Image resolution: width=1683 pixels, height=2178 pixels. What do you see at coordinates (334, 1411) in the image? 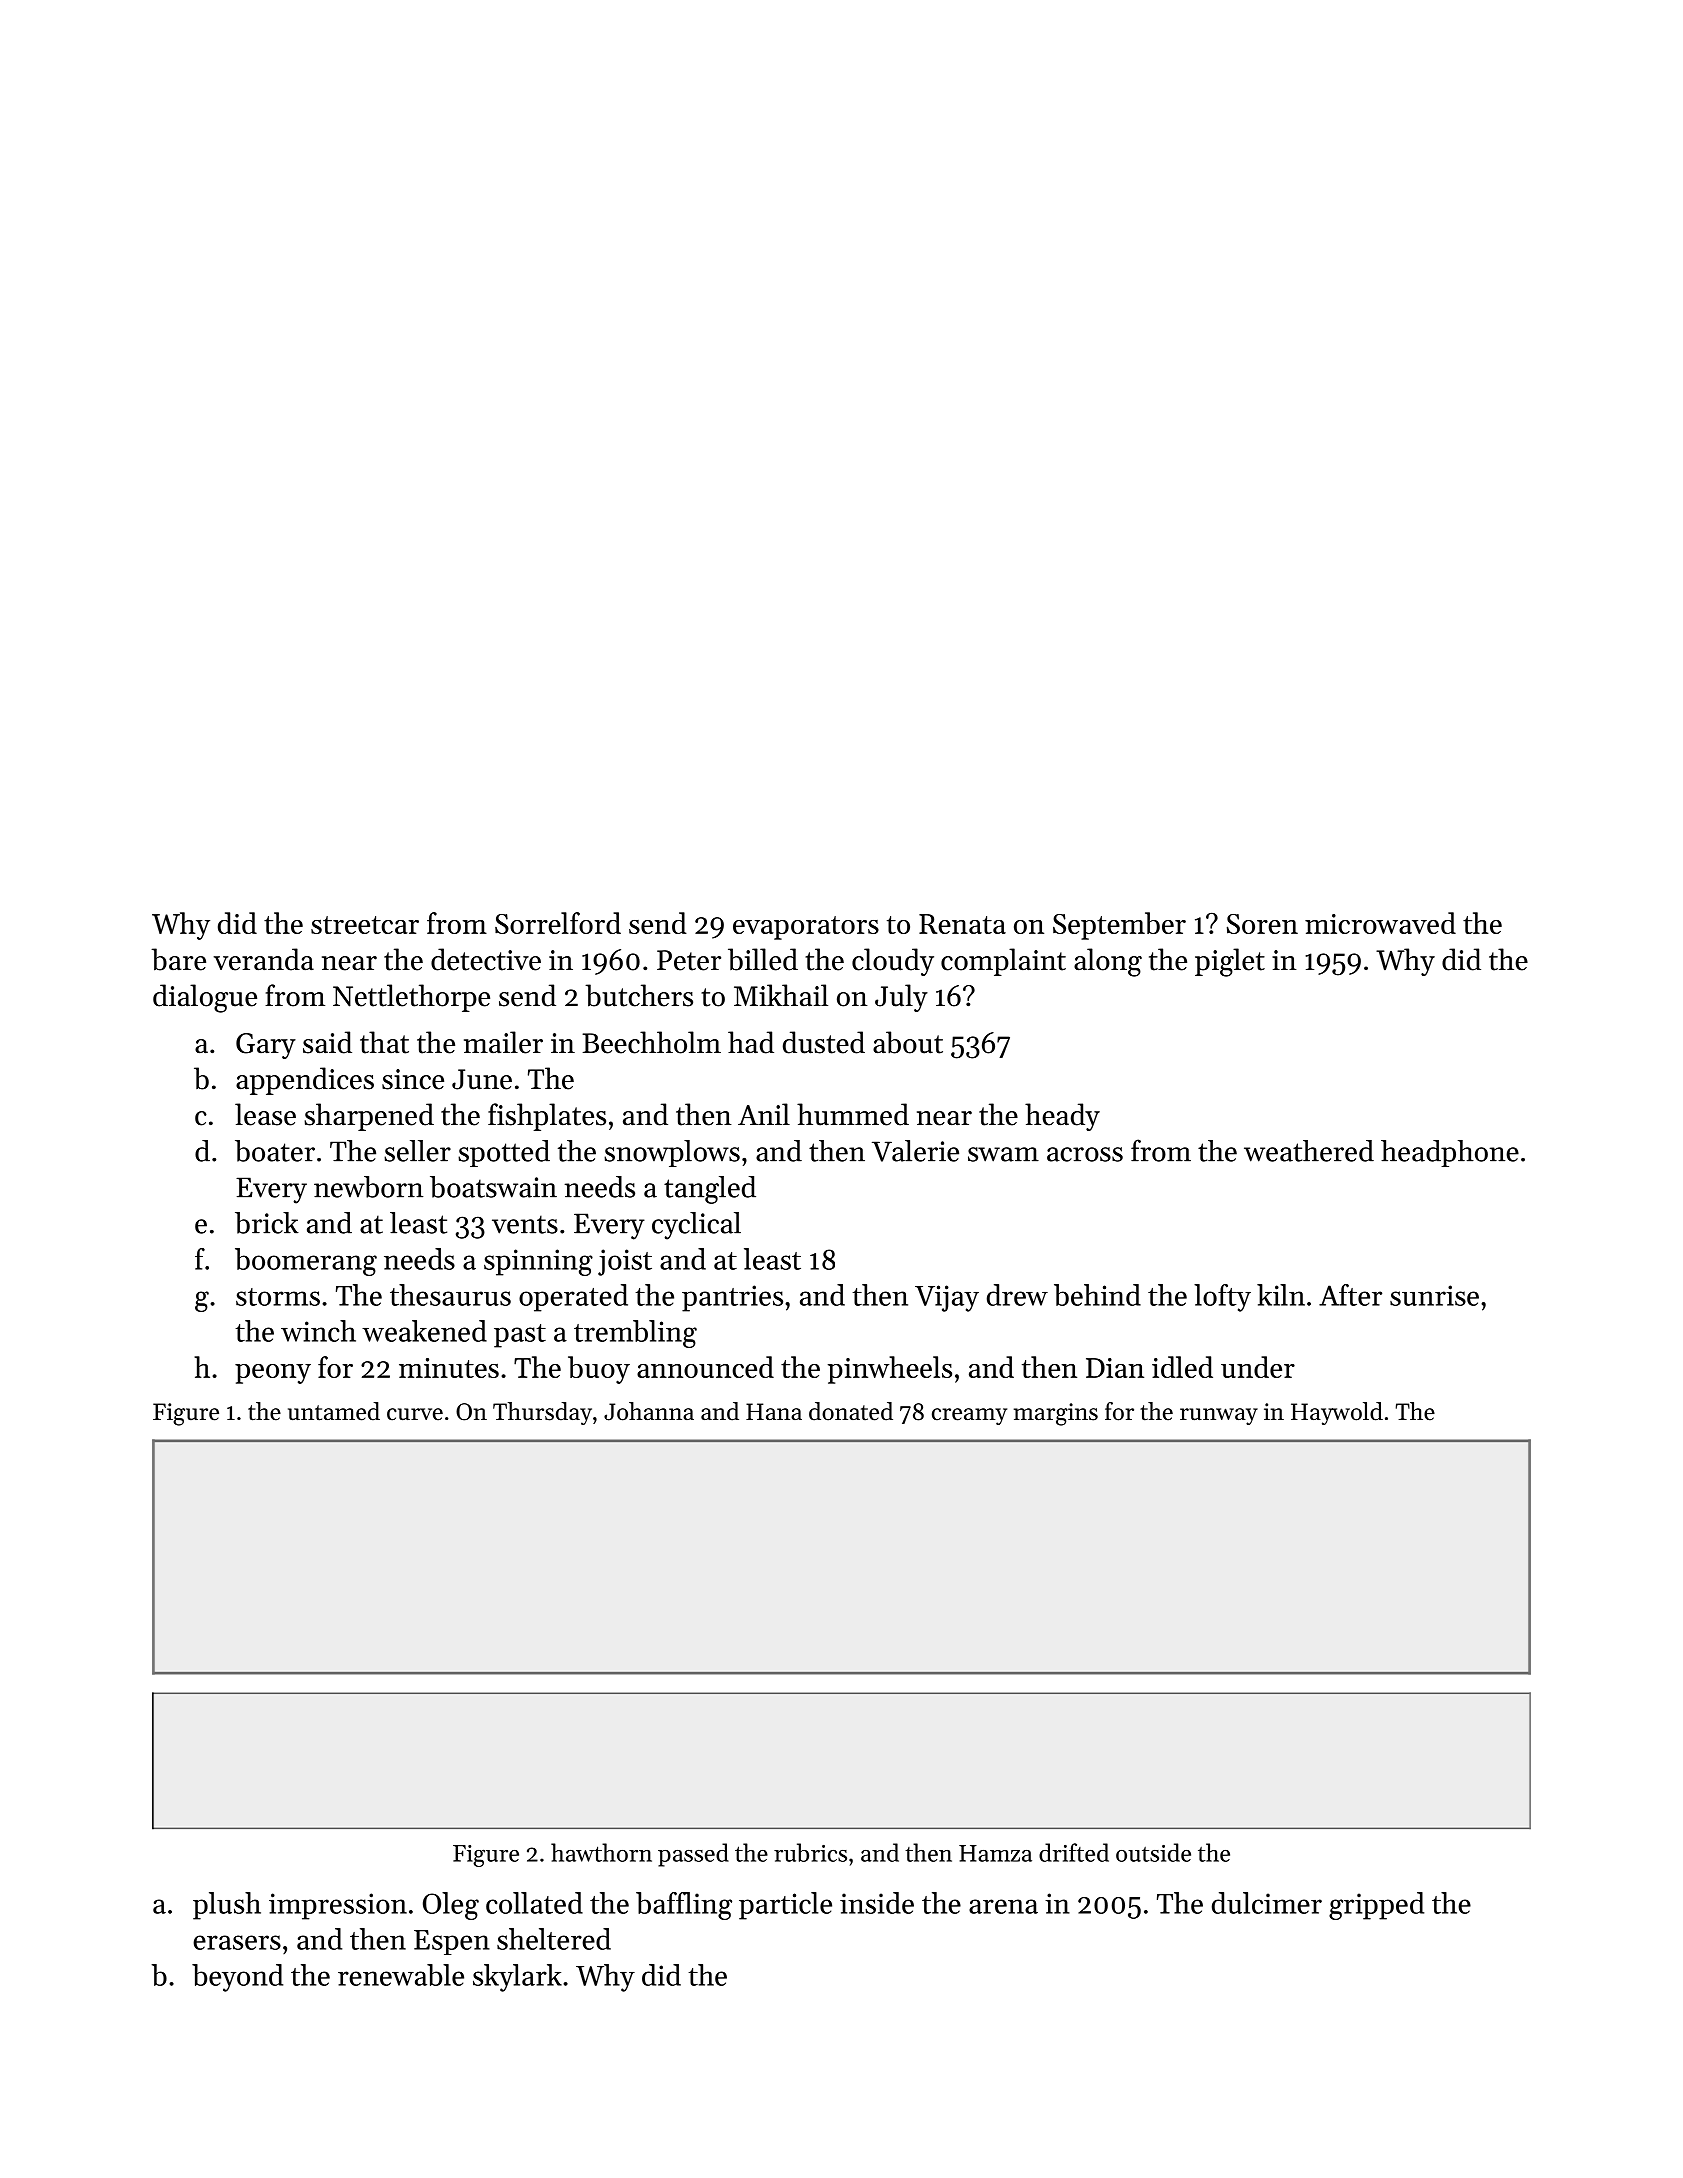
I see `untamed` at bounding box center [334, 1411].
